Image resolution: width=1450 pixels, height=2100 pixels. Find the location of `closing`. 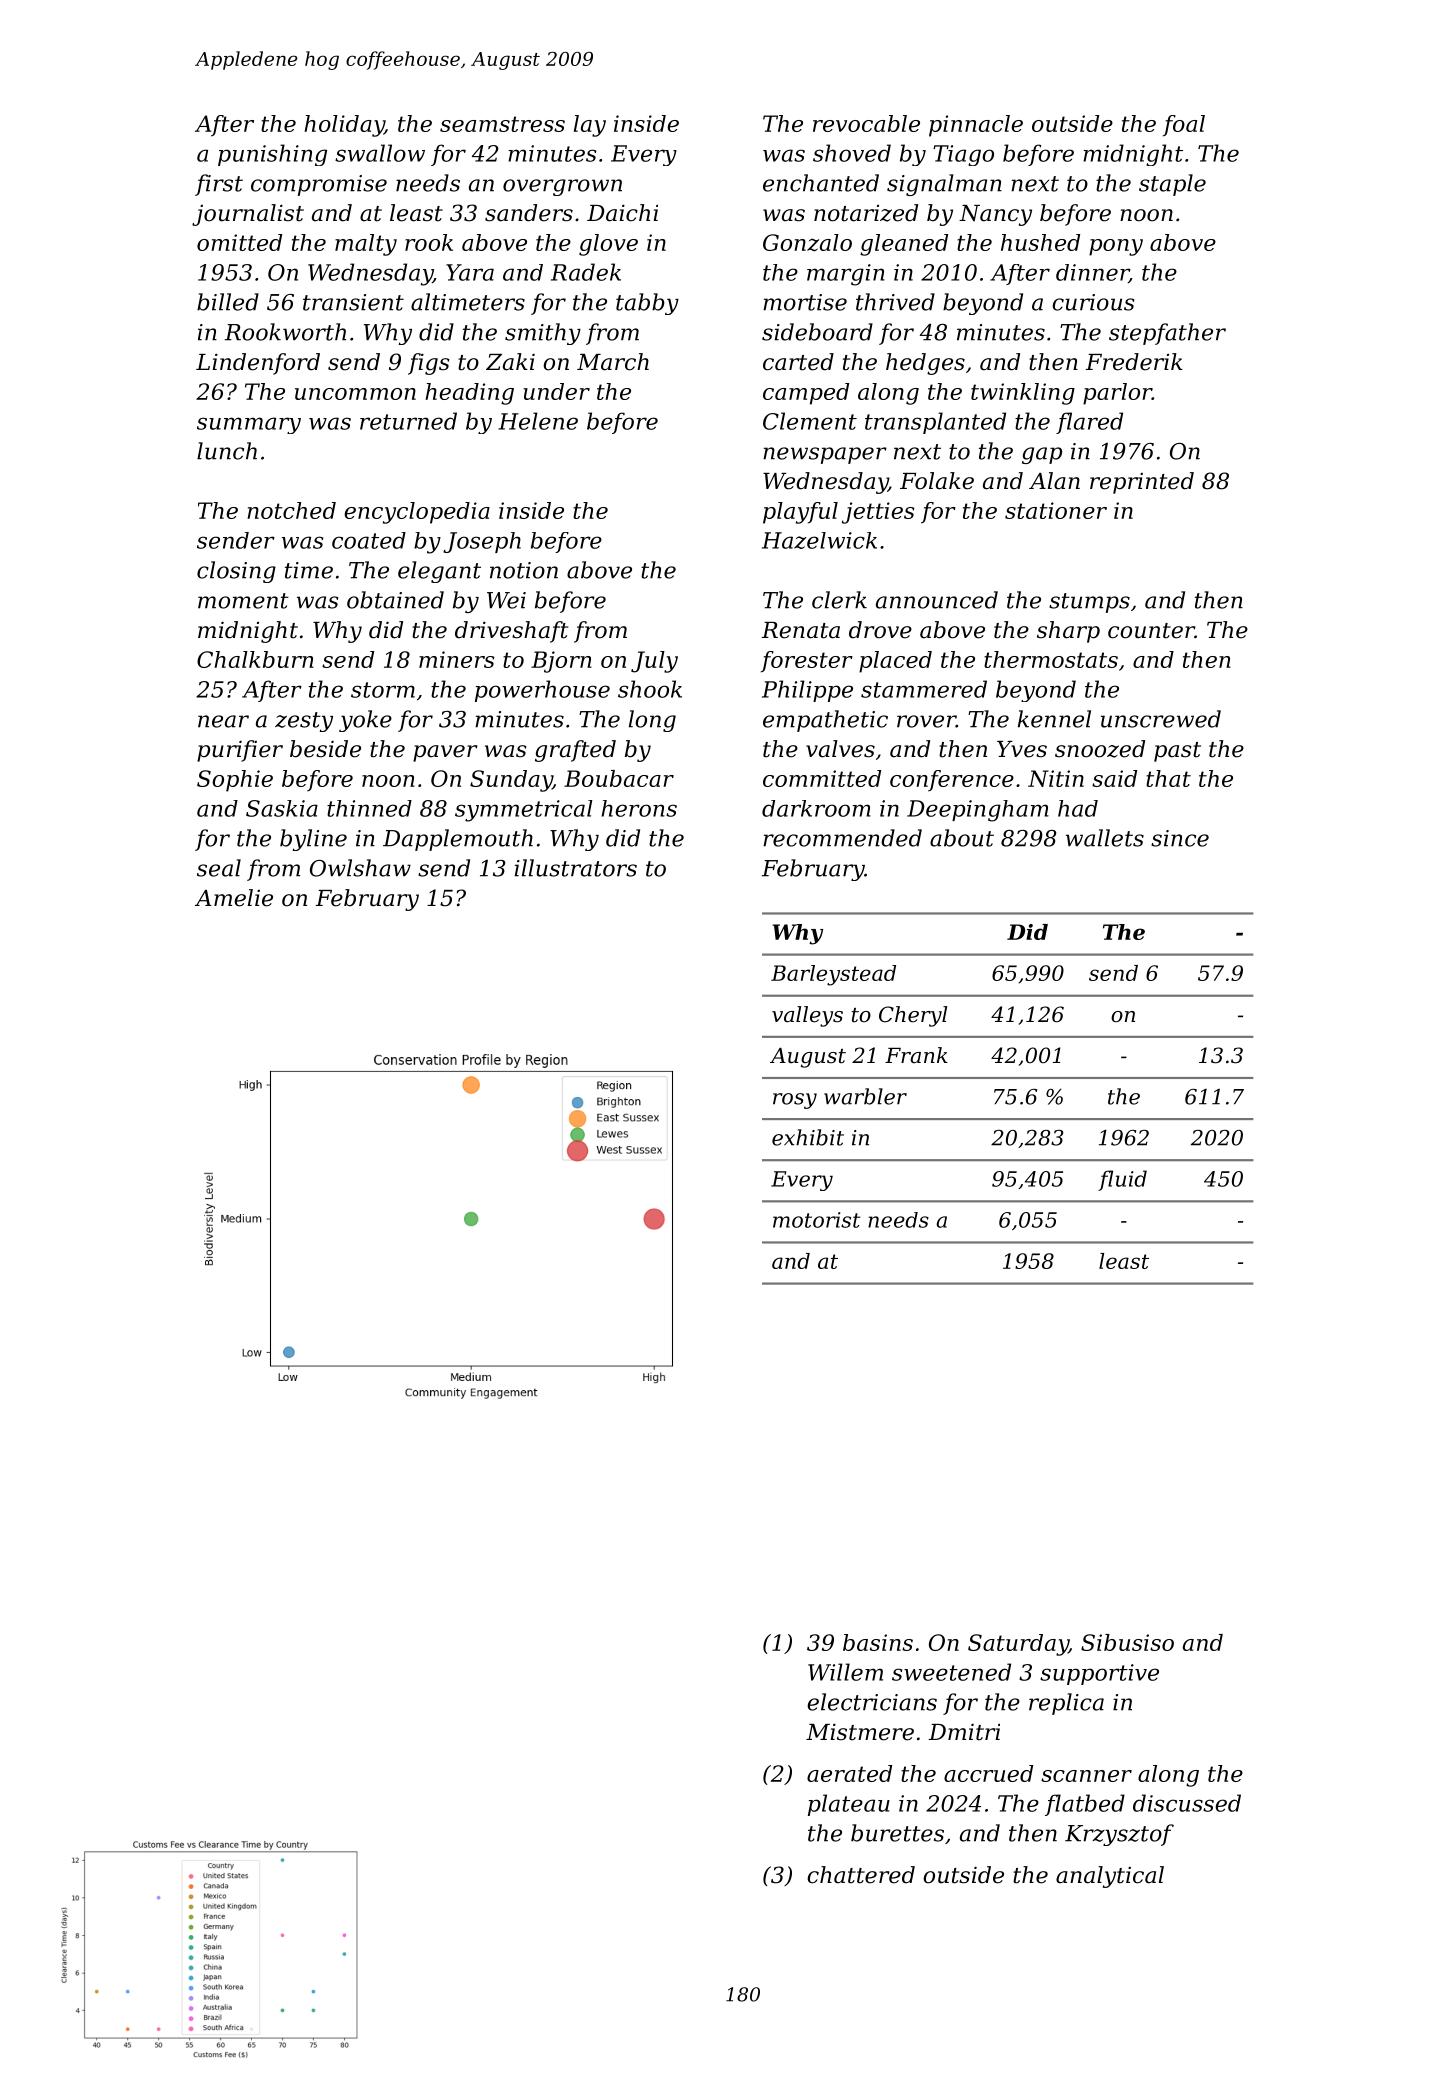

closing is located at coordinates (236, 572).
